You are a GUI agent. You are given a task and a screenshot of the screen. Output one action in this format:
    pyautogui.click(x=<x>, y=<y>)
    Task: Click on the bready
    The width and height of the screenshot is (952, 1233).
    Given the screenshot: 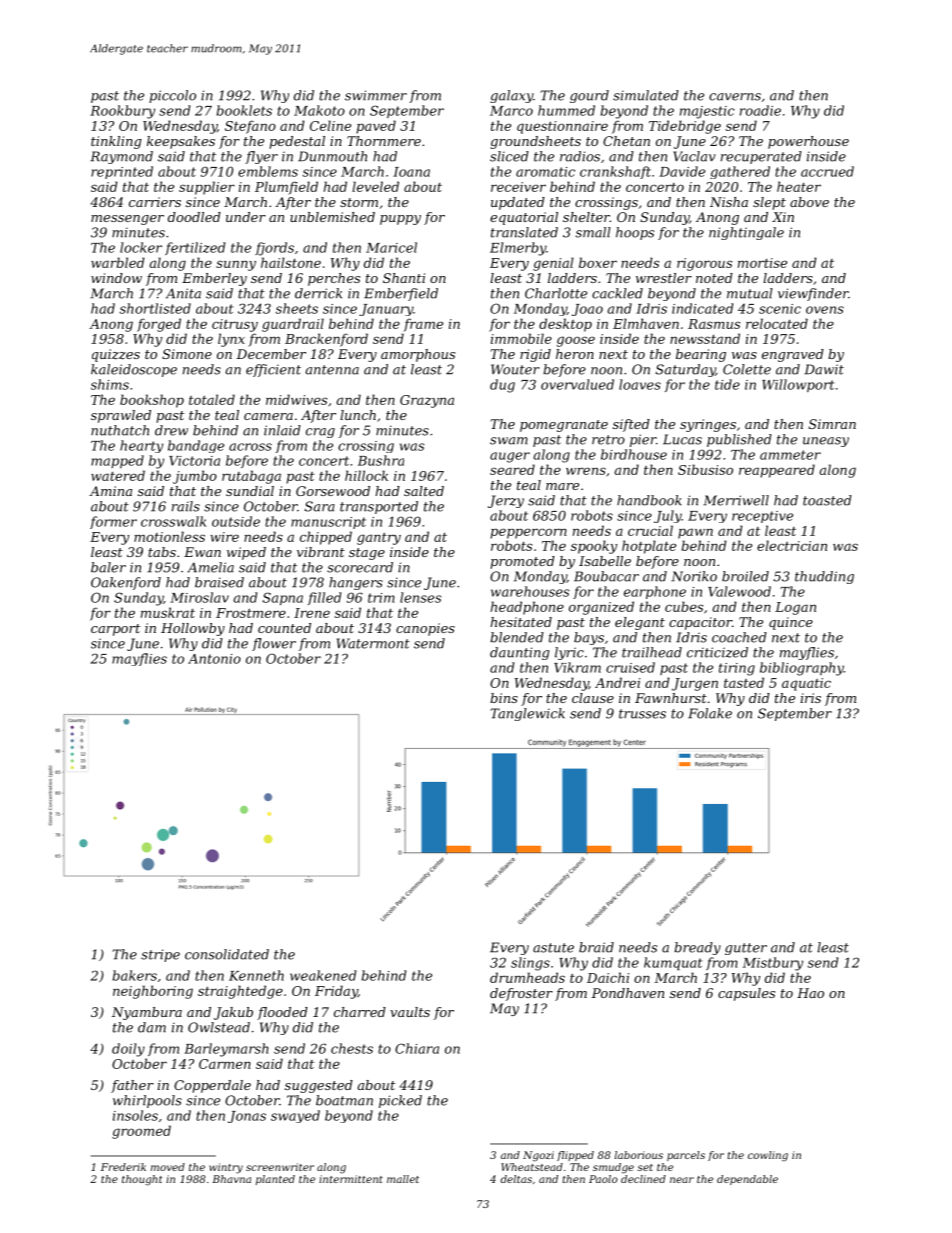 What is the action you would take?
    pyautogui.click(x=697, y=948)
